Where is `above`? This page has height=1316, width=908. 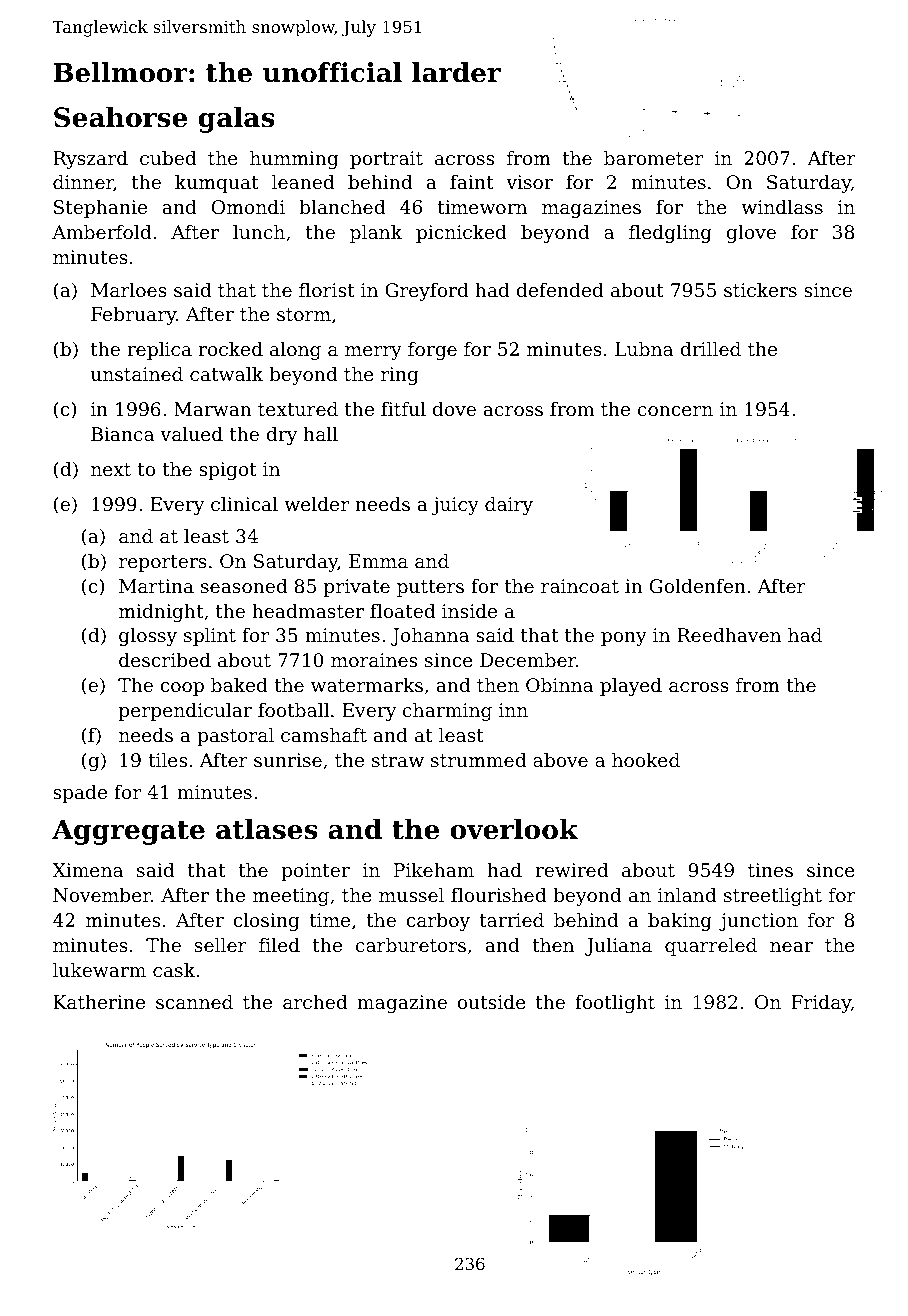 above is located at coordinates (560, 760).
